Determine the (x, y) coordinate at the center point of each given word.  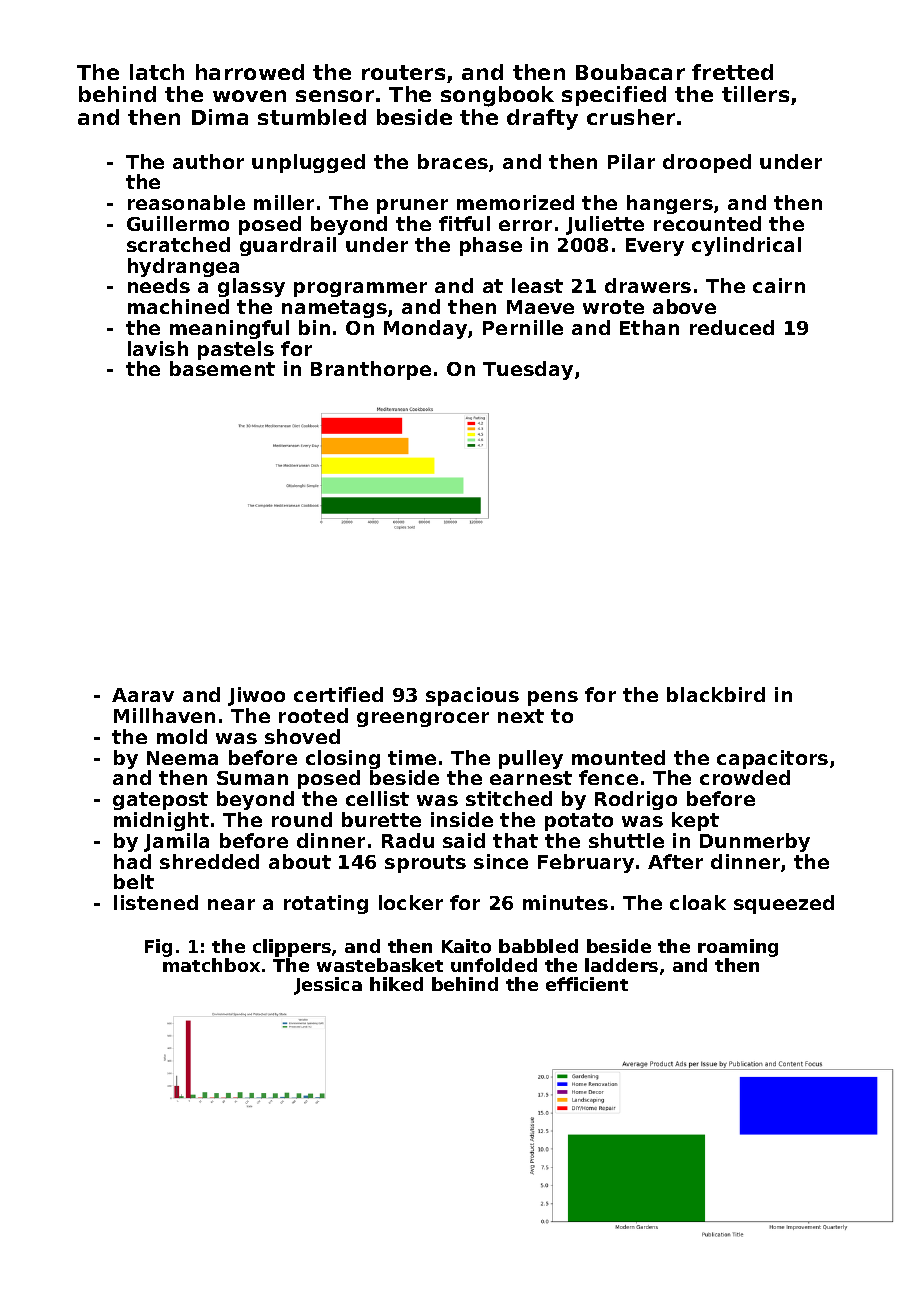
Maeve (540, 307)
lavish (158, 348)
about (300, 861)
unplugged (308, 163)
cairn (779, 285)
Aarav (143, 695)
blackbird (716, 694)
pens (553, 698)
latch (157, 72)
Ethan (649, 327)
